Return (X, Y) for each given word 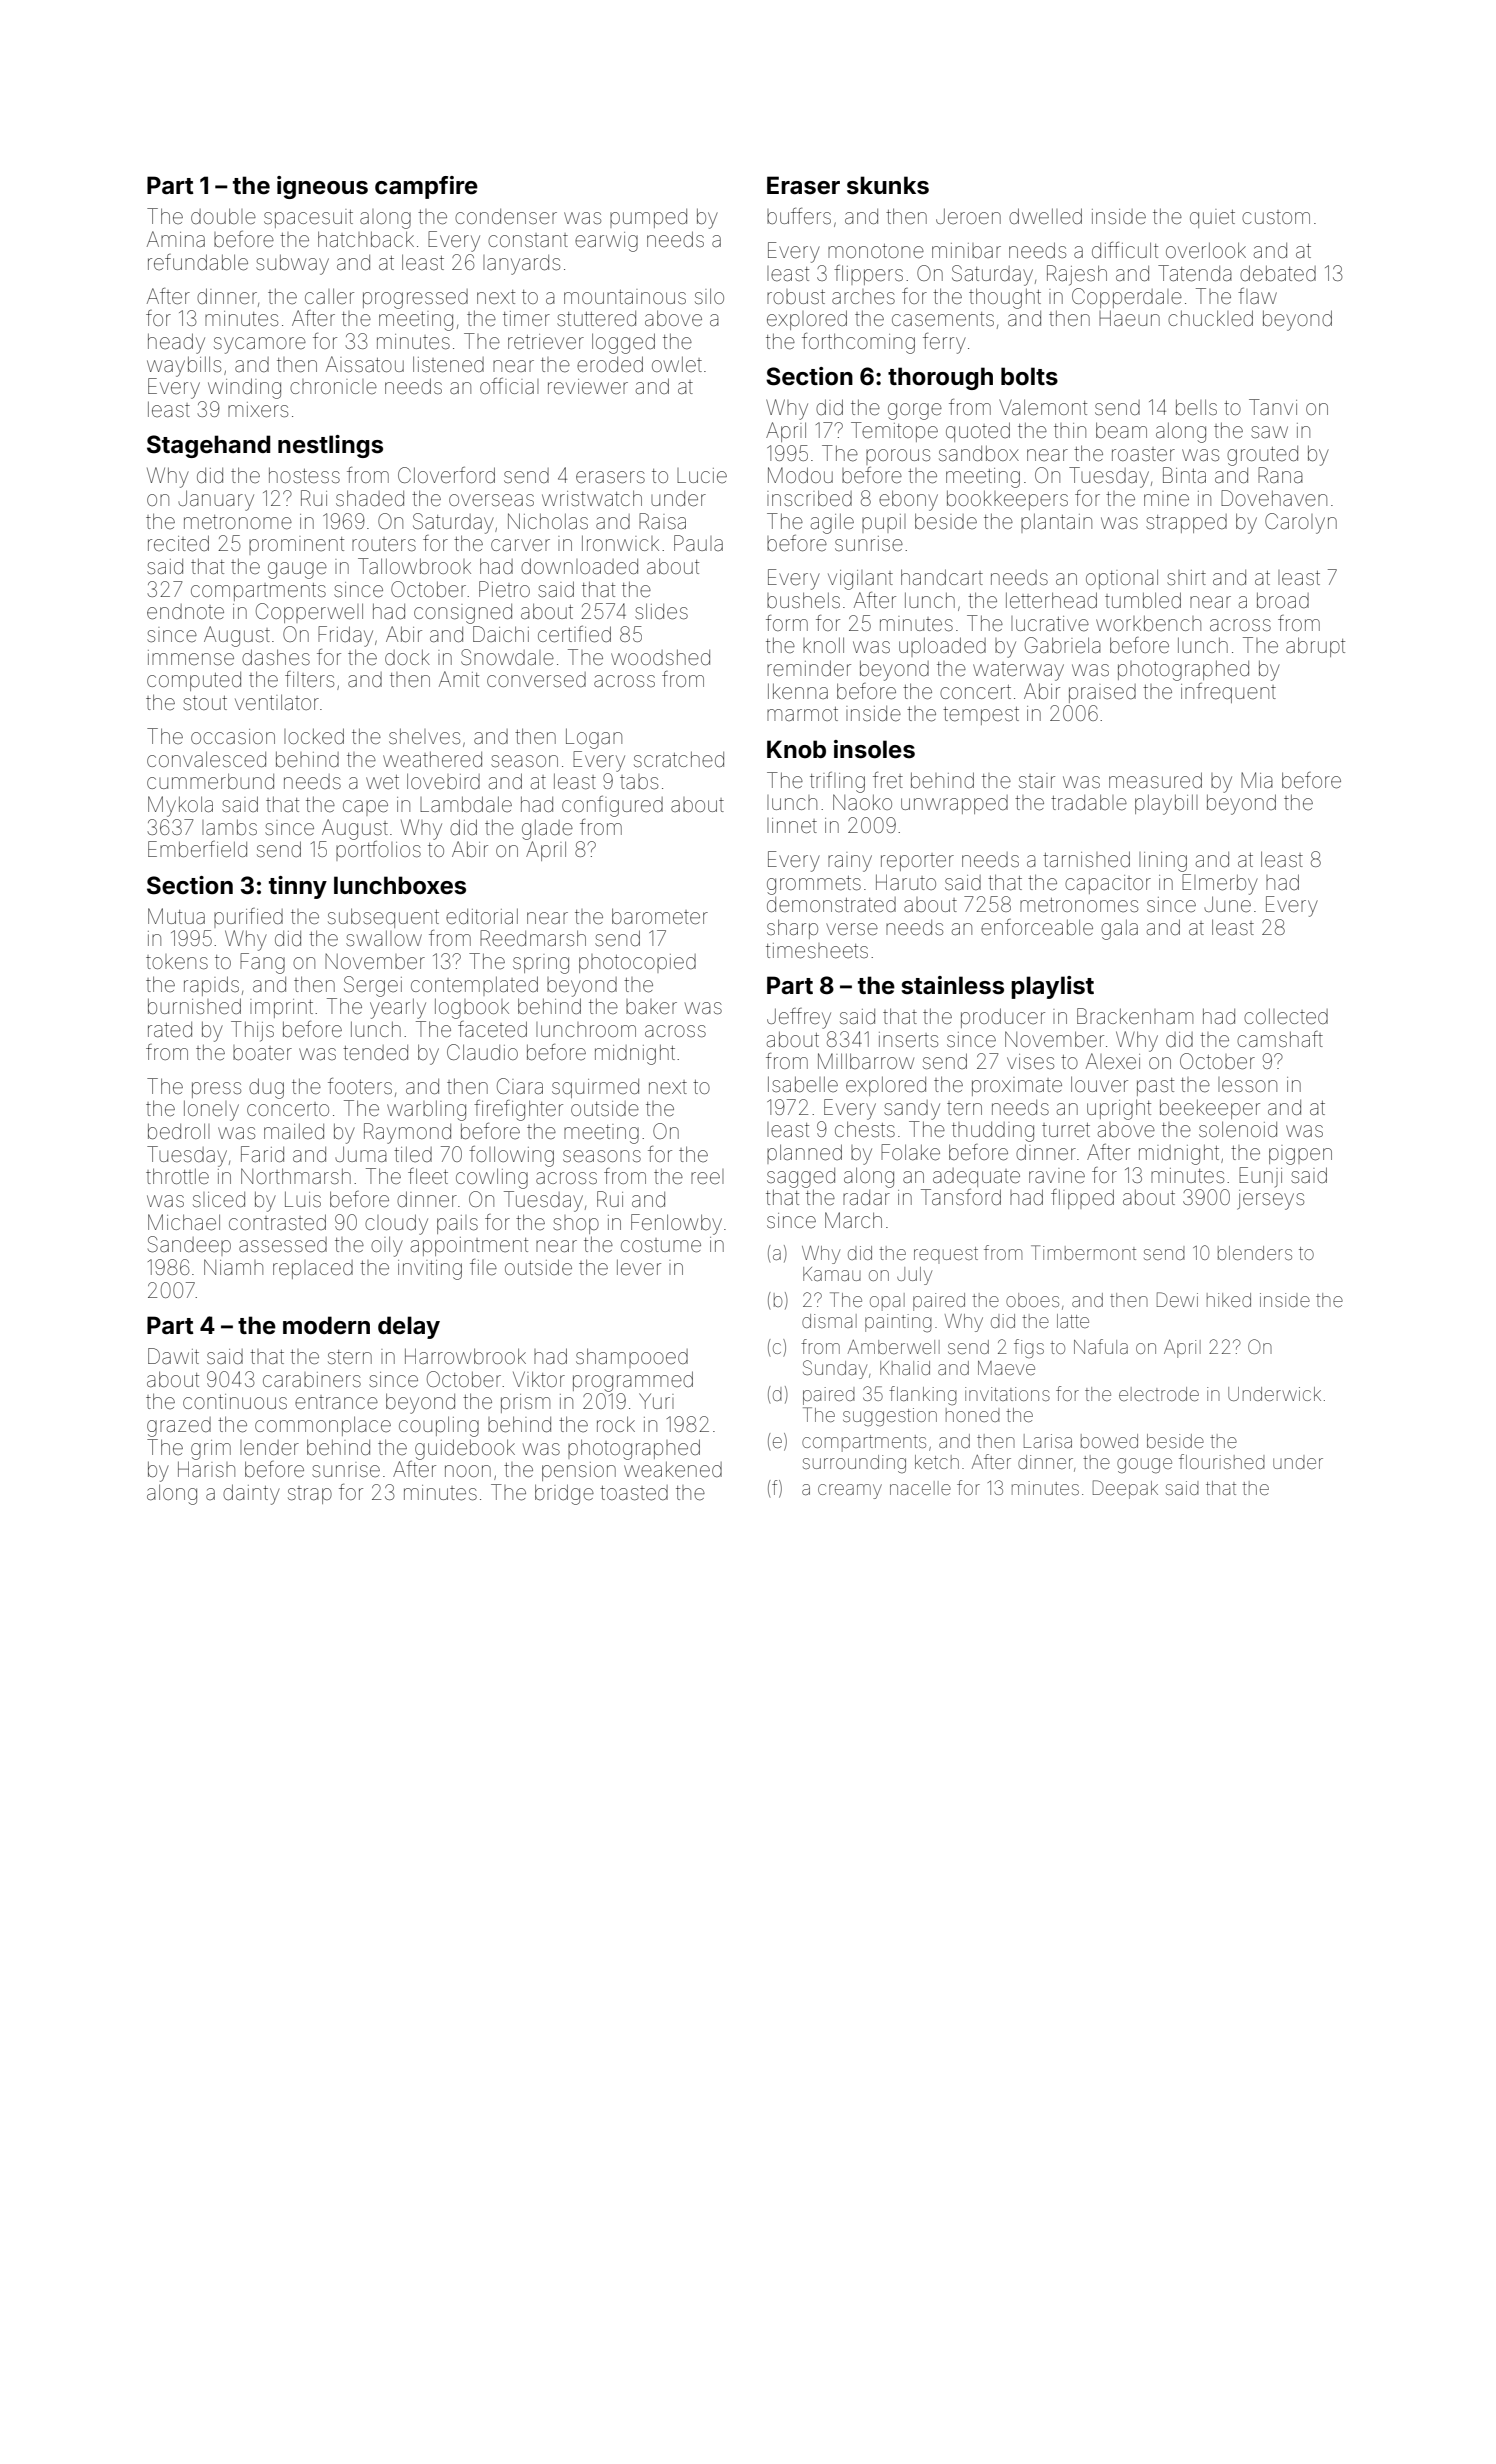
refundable (198, 262)
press (216, 1090)
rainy (850, 862)
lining (1163, 862)
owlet (677, 364)
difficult (1125, 250)
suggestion (890, 1417)
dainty (251, 1494)
